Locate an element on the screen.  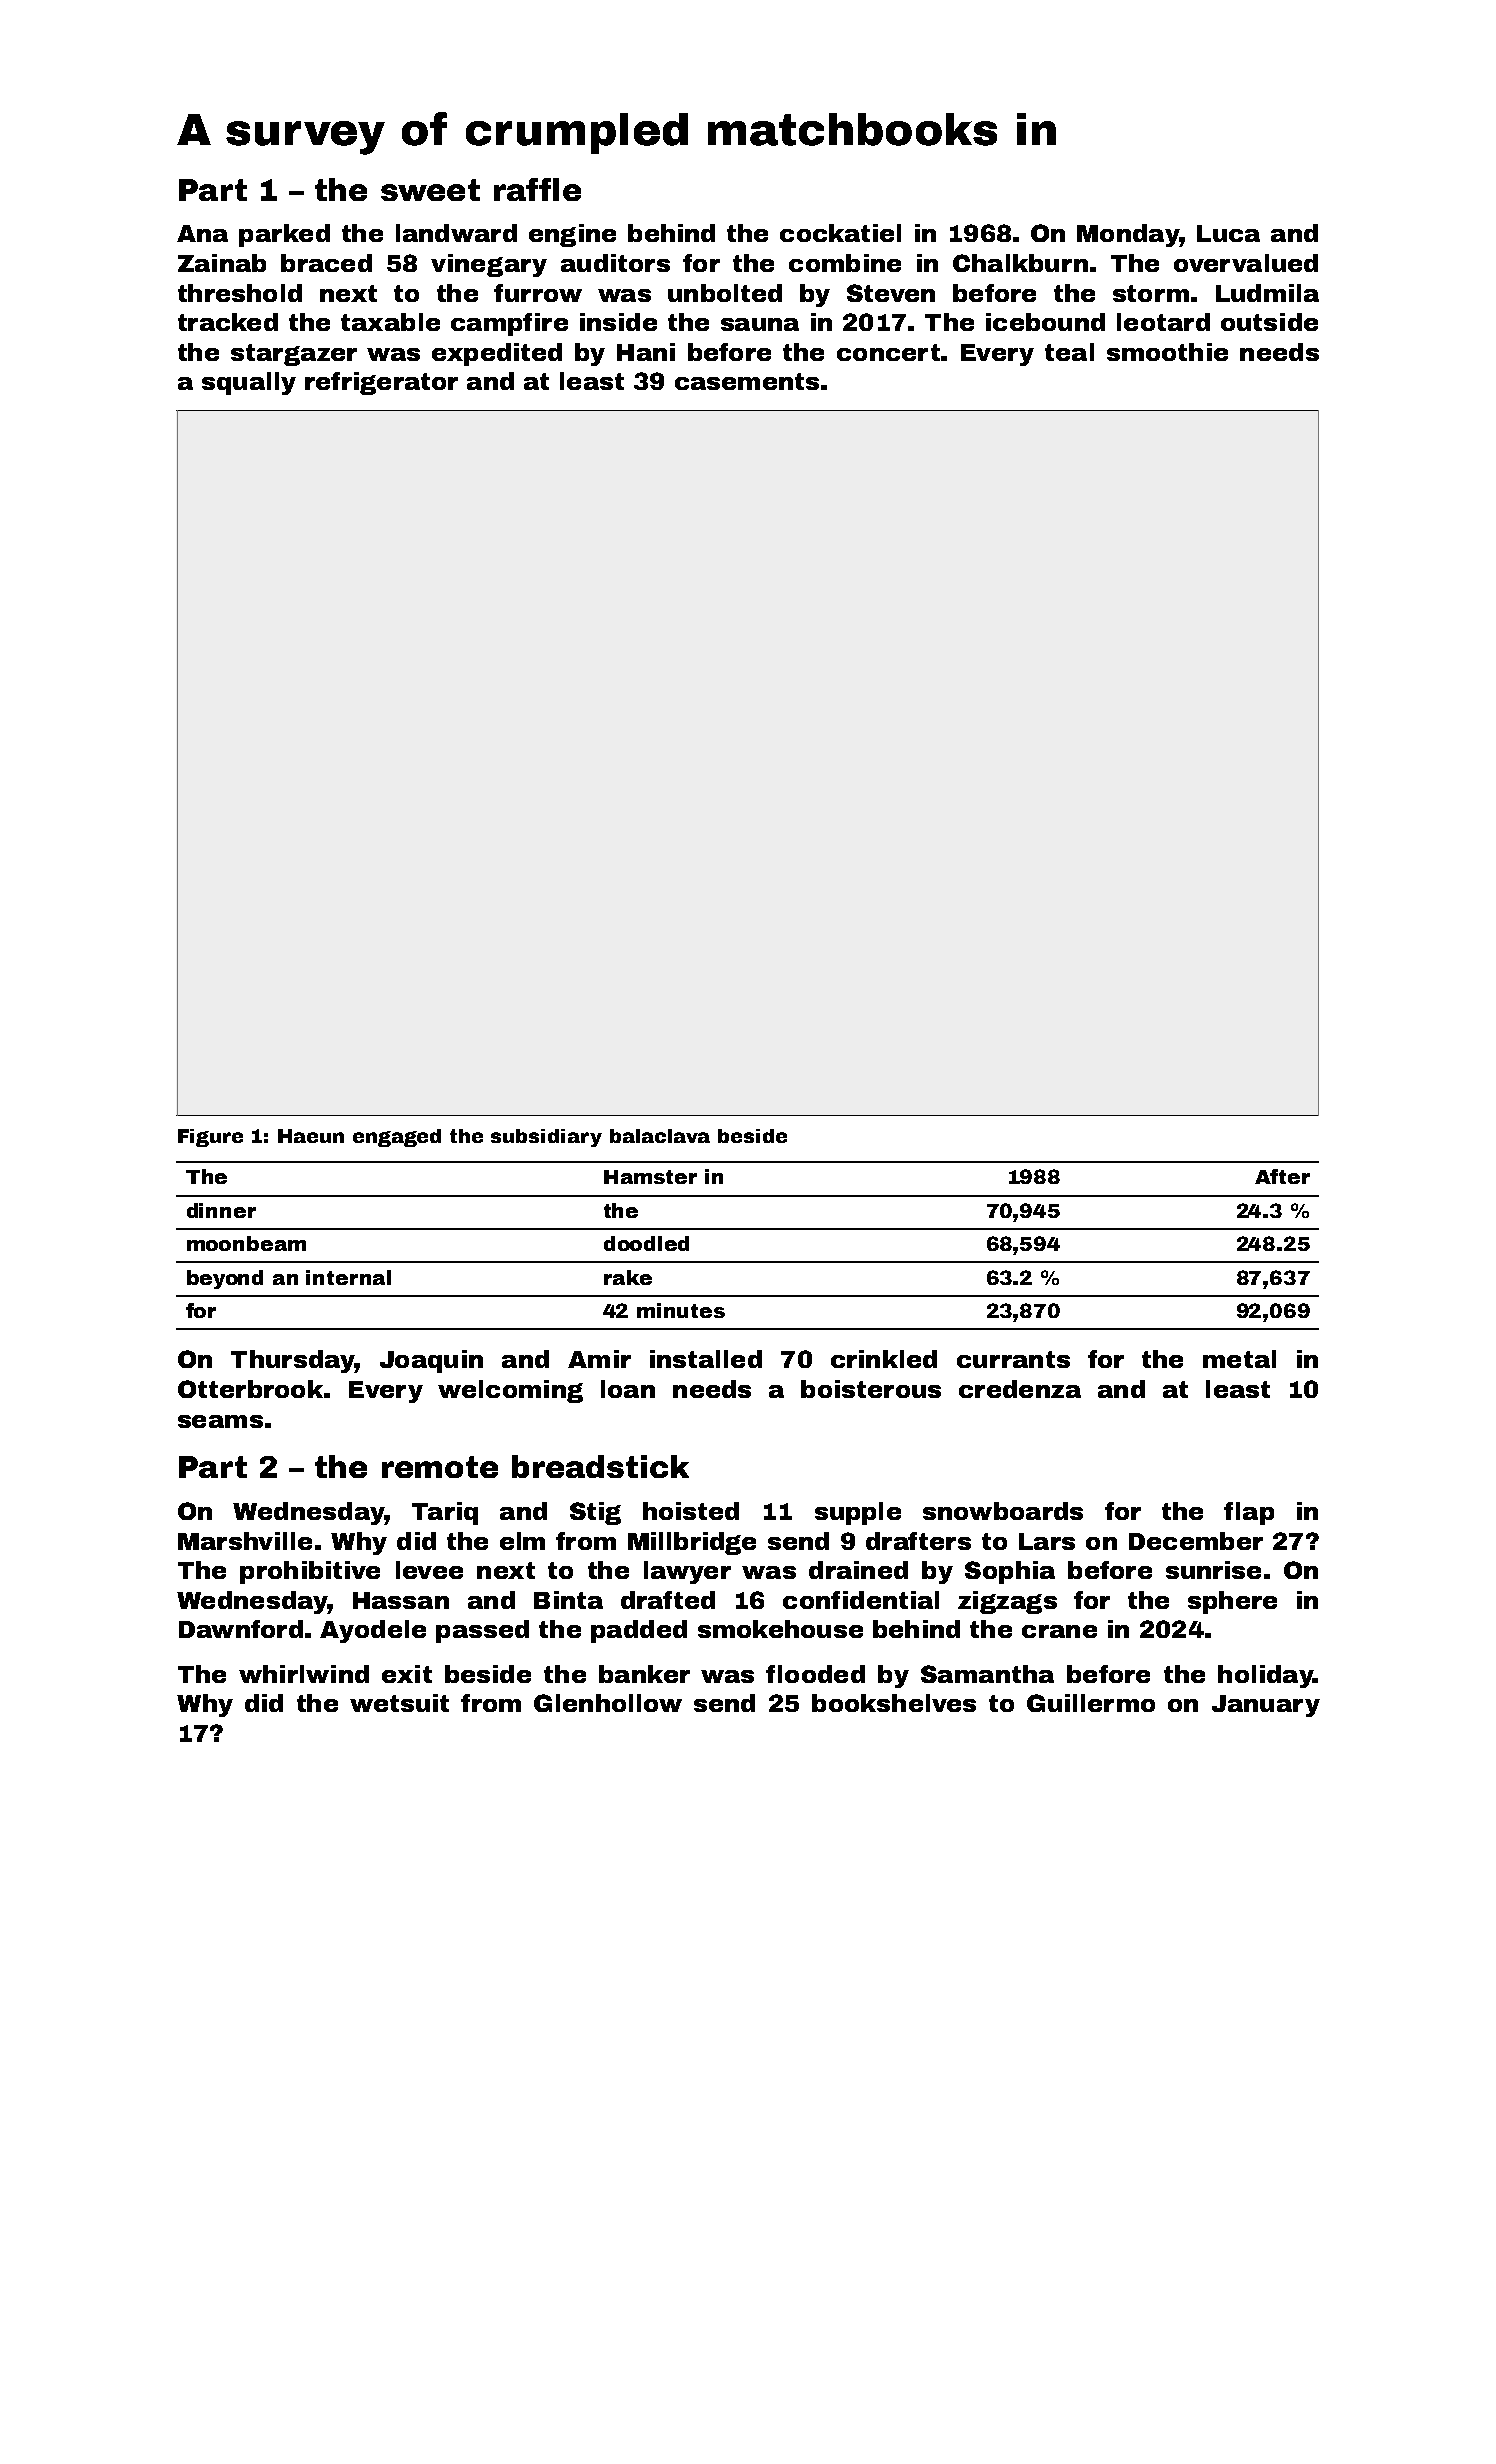
Figure is located at coordinates (210, 1138).
